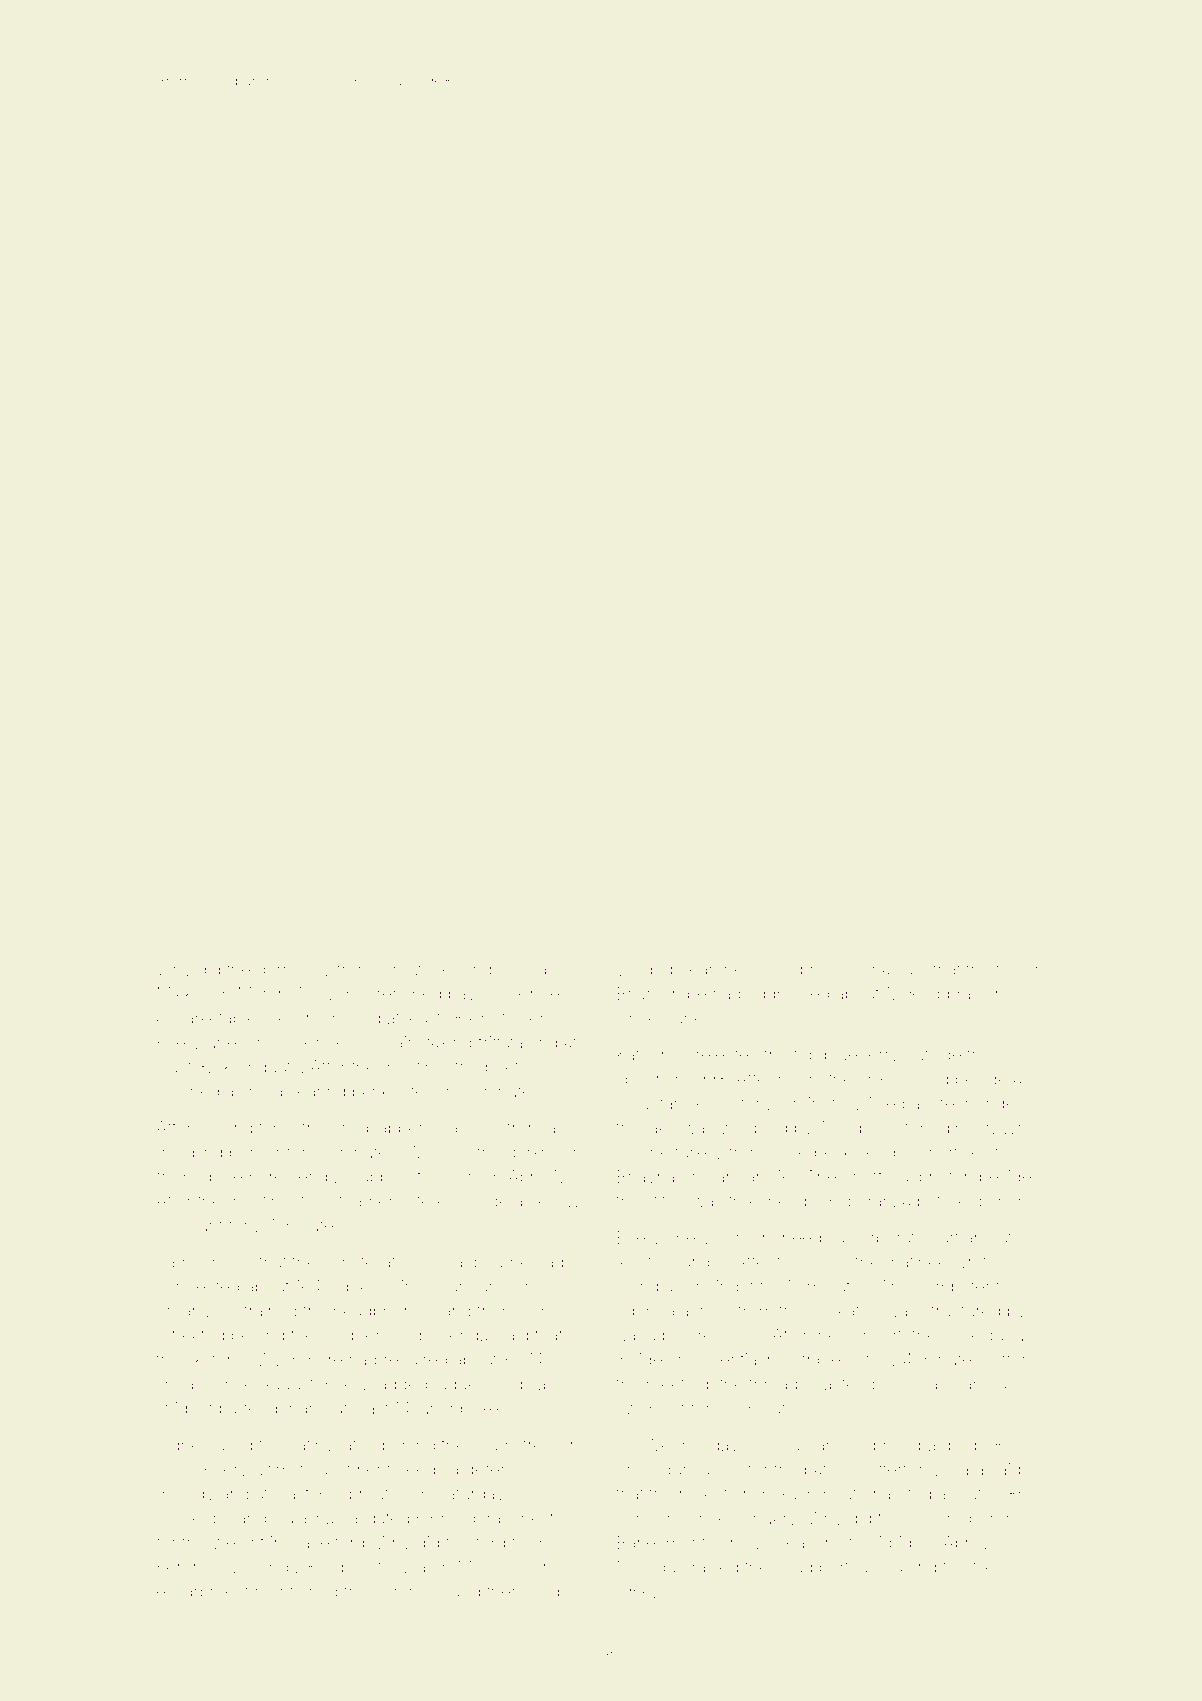 Image resolution: width=1202 pixels, height=1701 pixels. I want to click on Sophie, so click(879, 1445).
